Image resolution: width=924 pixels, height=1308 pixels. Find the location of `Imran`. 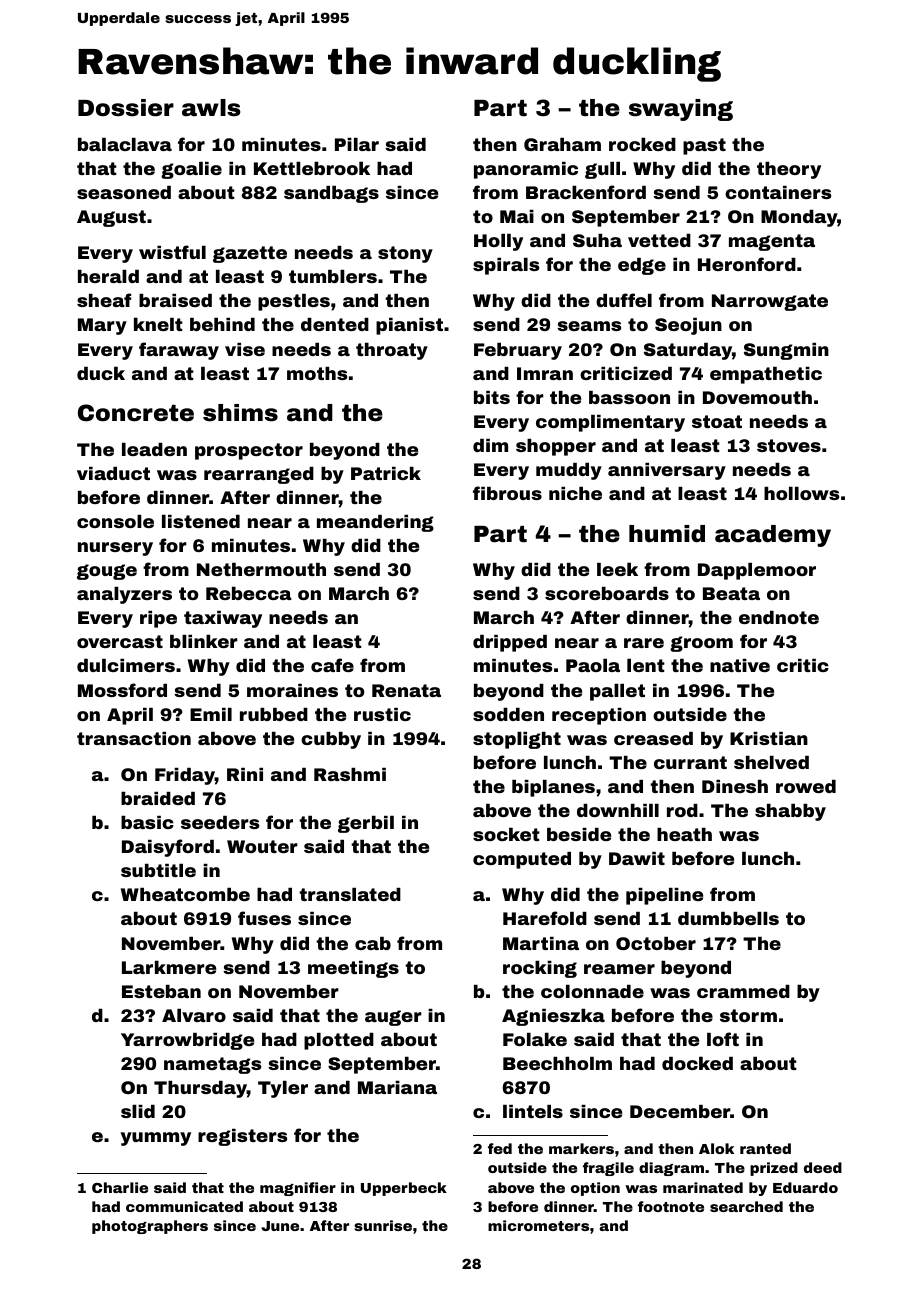

Imran is located at coordinates (545, 373).
